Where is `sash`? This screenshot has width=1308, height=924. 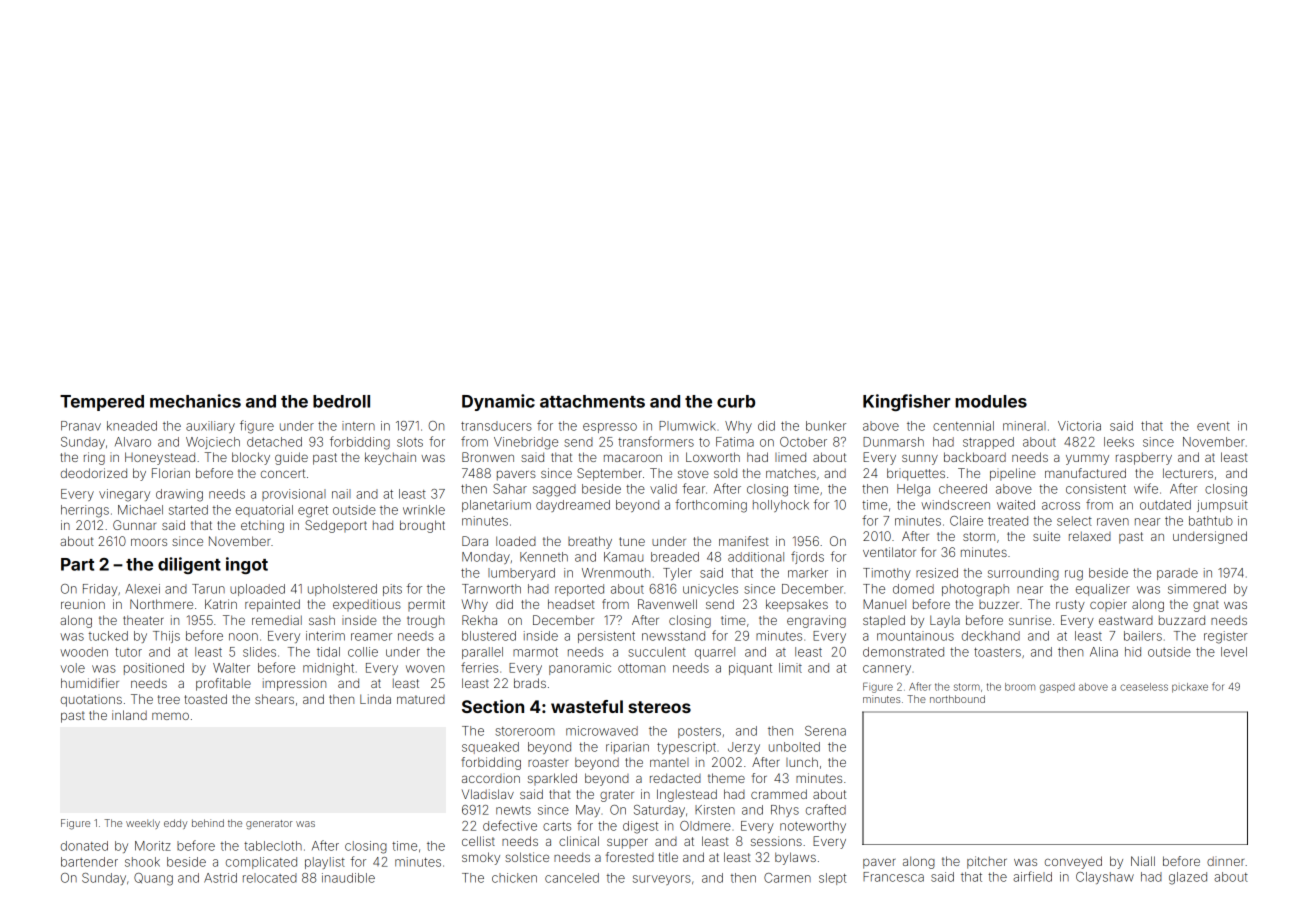 sash is located at coordinates (322, 620).
